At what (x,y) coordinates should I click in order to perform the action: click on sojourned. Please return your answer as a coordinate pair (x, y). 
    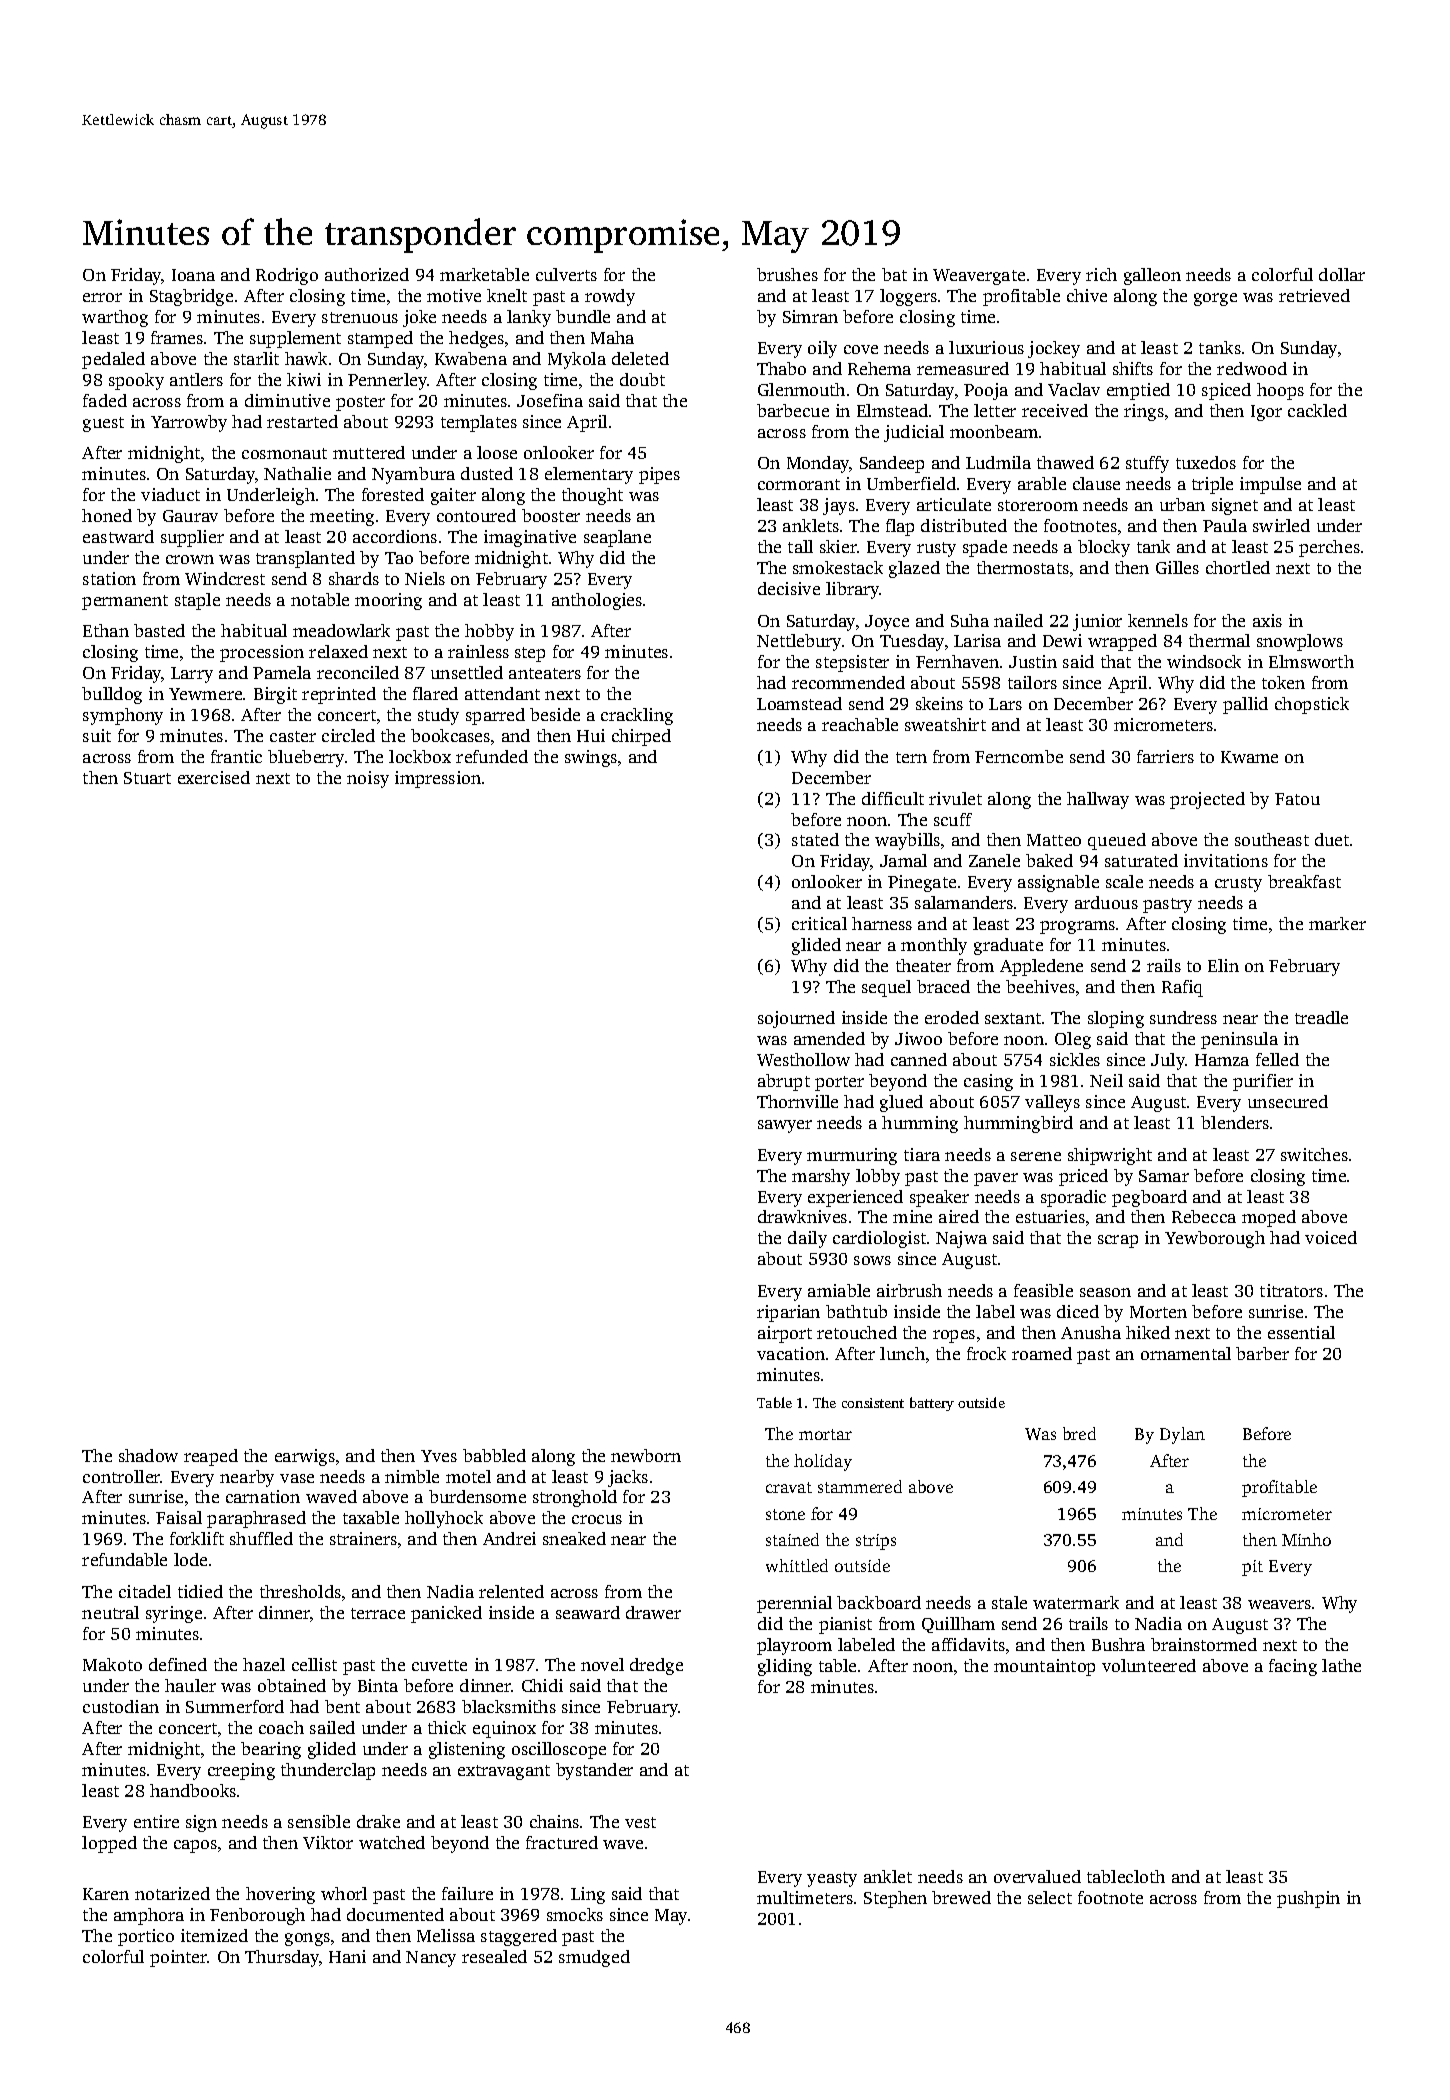
    Looking at the image, I should click on (796, 1019).
